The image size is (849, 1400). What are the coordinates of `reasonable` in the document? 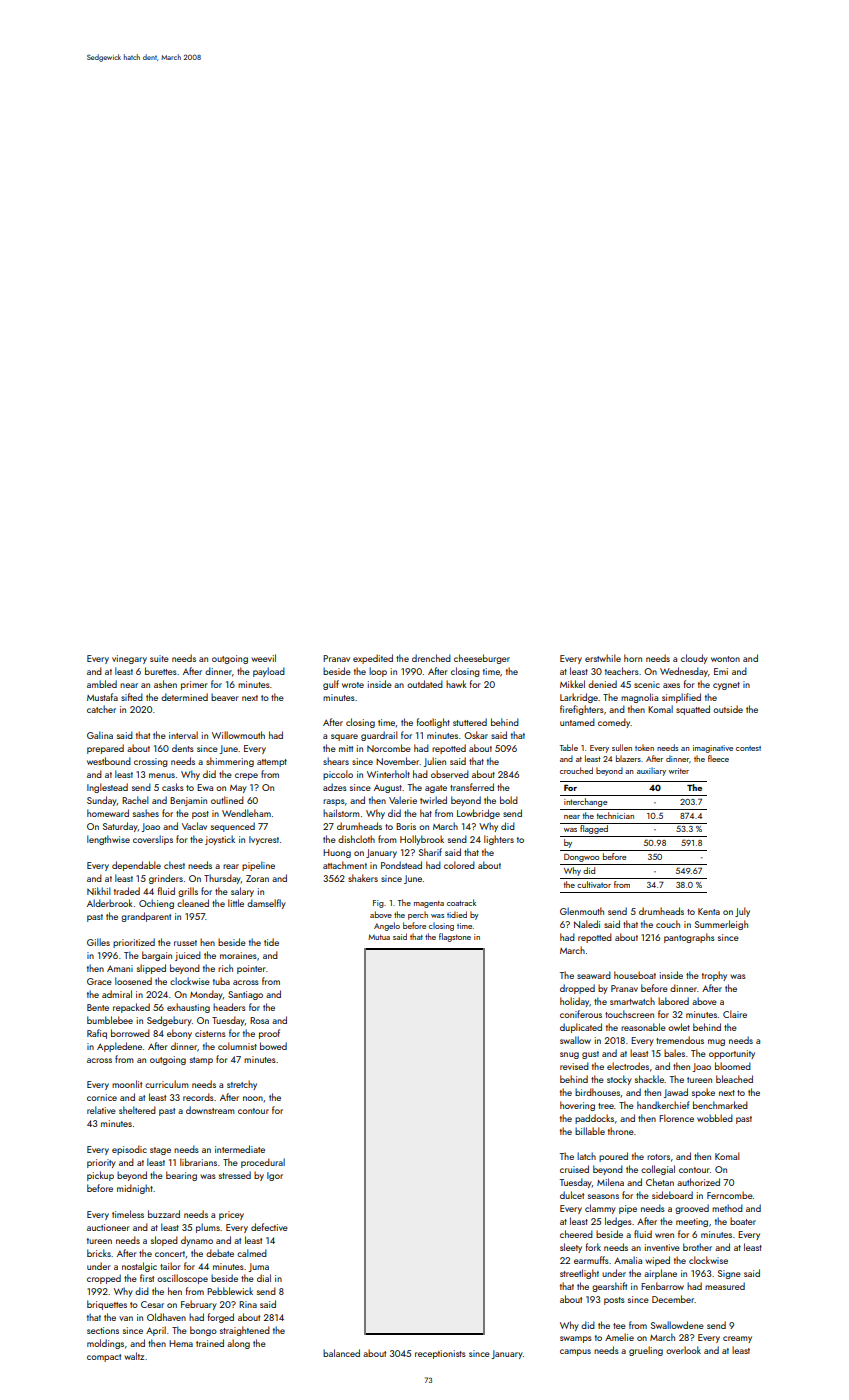 It's located at (643, 1027).
